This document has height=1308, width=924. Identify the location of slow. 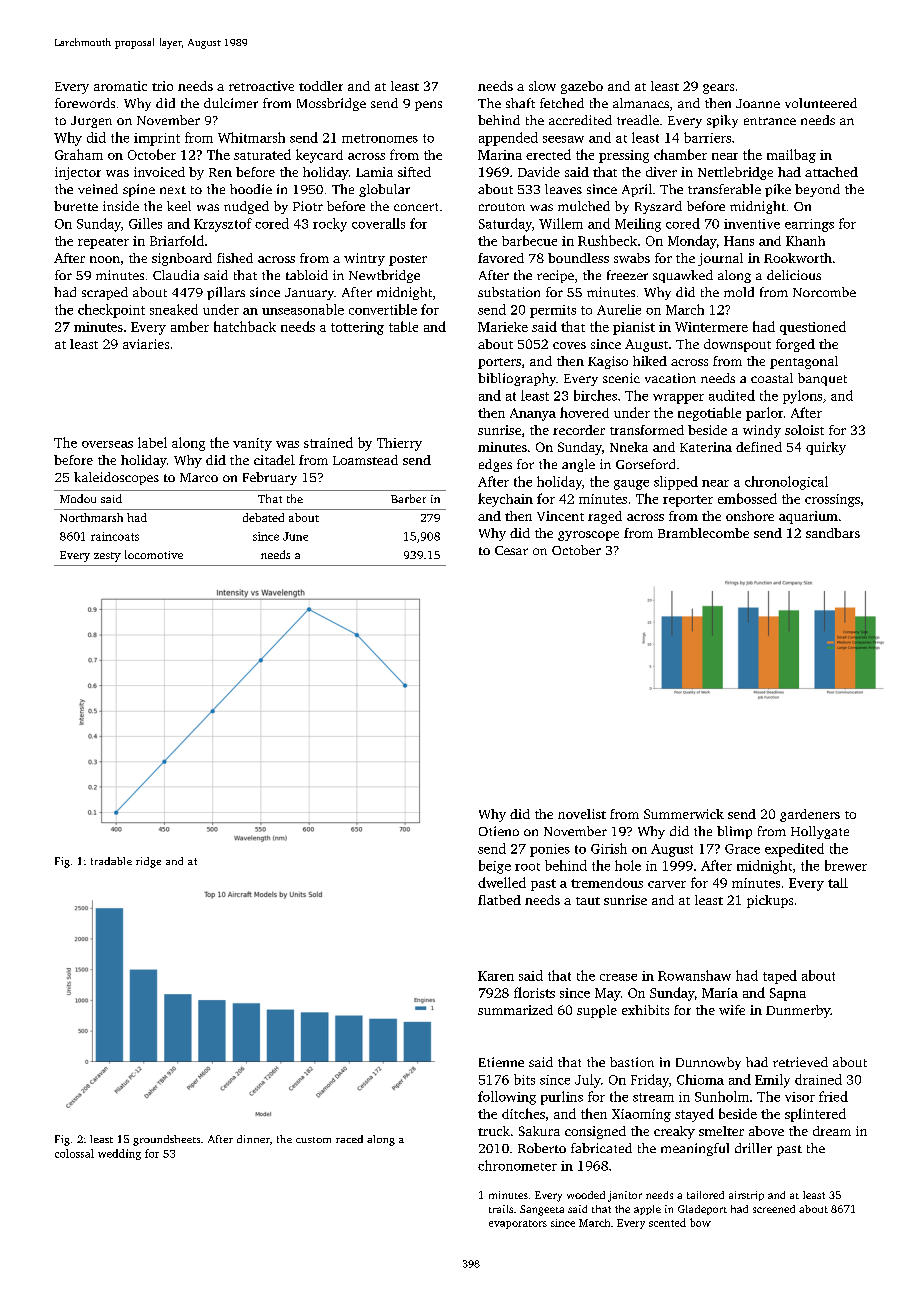
(542, 86).
